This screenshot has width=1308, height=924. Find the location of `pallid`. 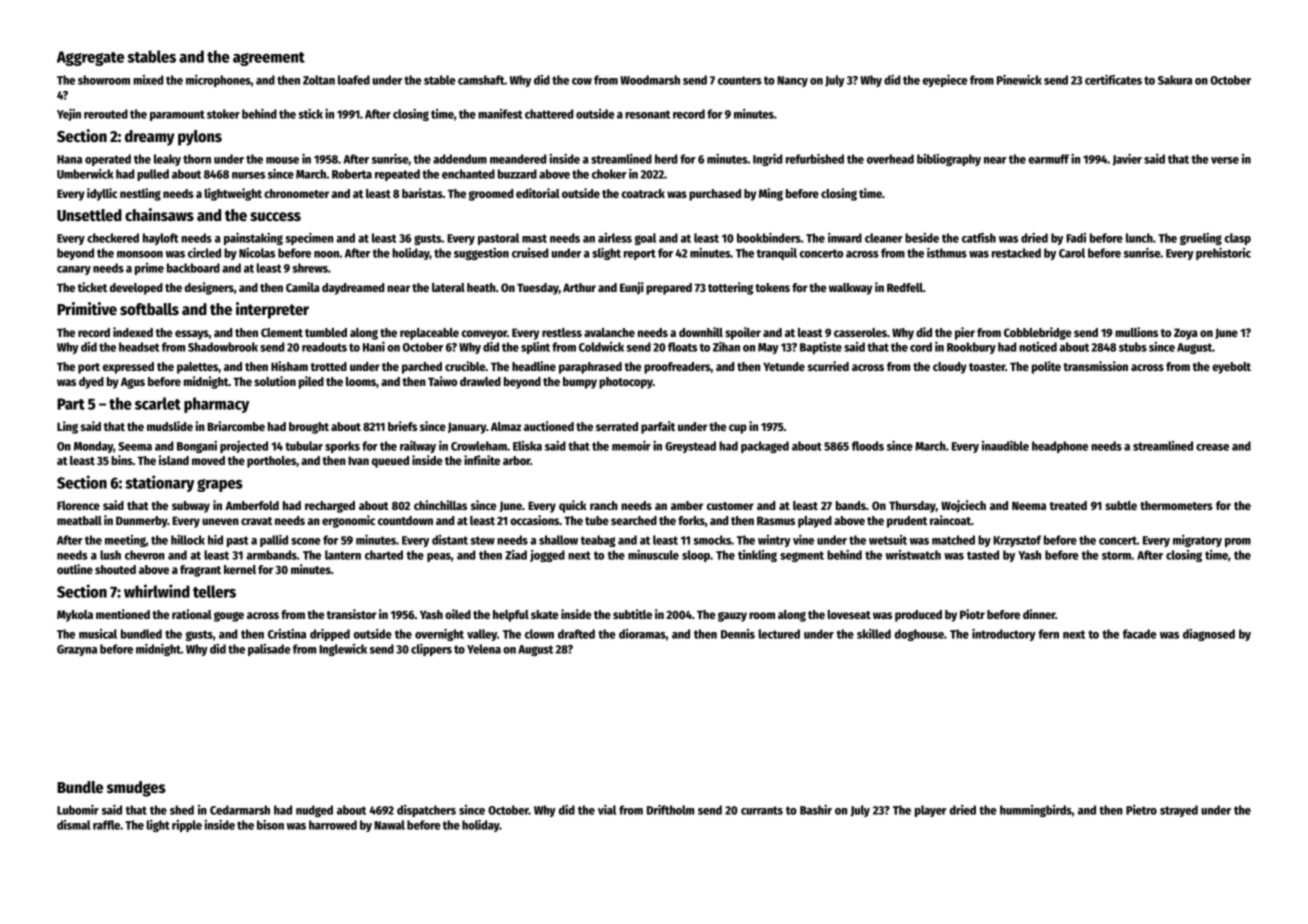

pallid is located at coordinates (274, 541).
